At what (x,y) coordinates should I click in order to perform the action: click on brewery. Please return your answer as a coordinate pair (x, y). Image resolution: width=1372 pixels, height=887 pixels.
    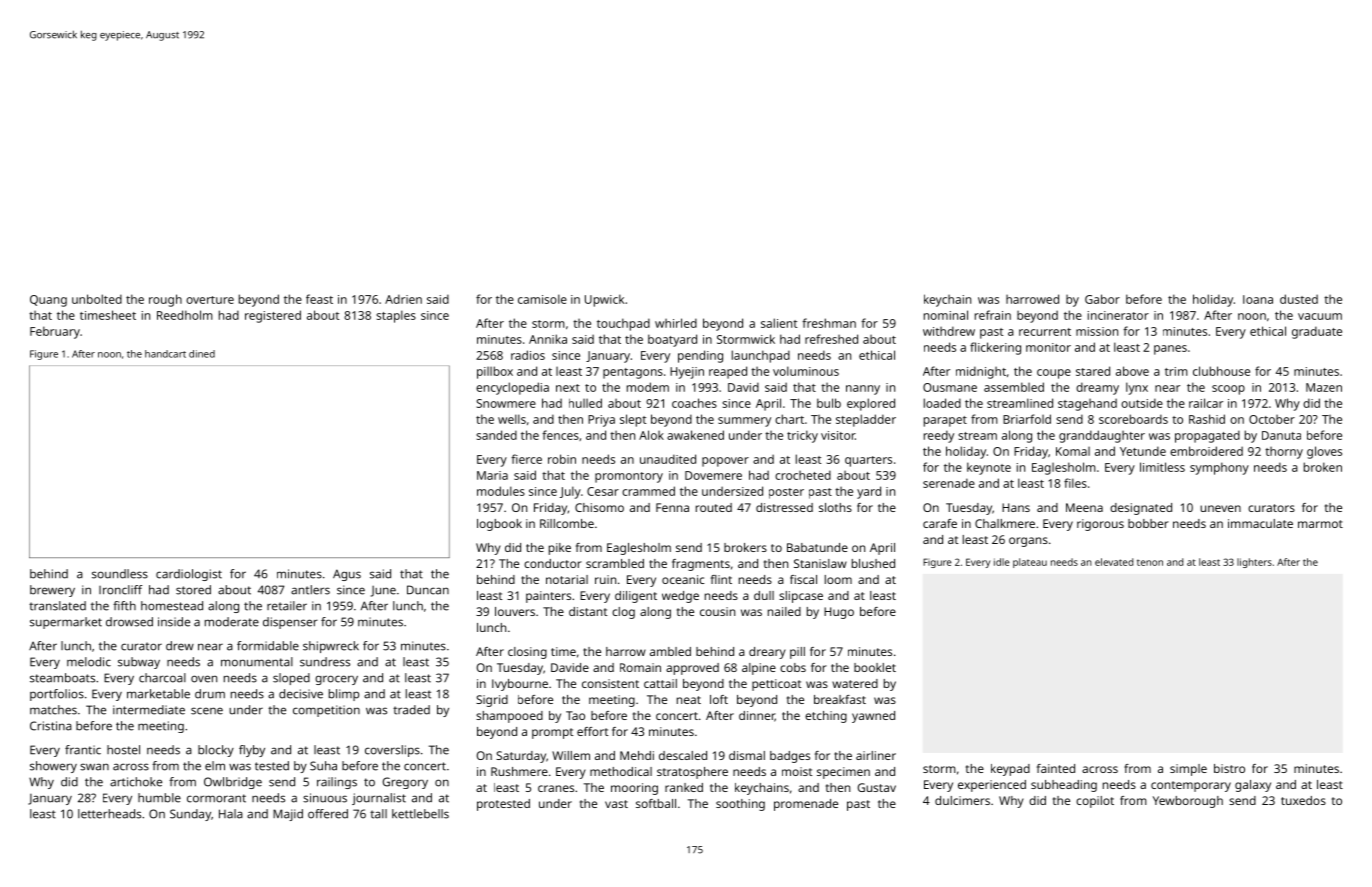
    Looking at the image, I should click on (52, 591).
